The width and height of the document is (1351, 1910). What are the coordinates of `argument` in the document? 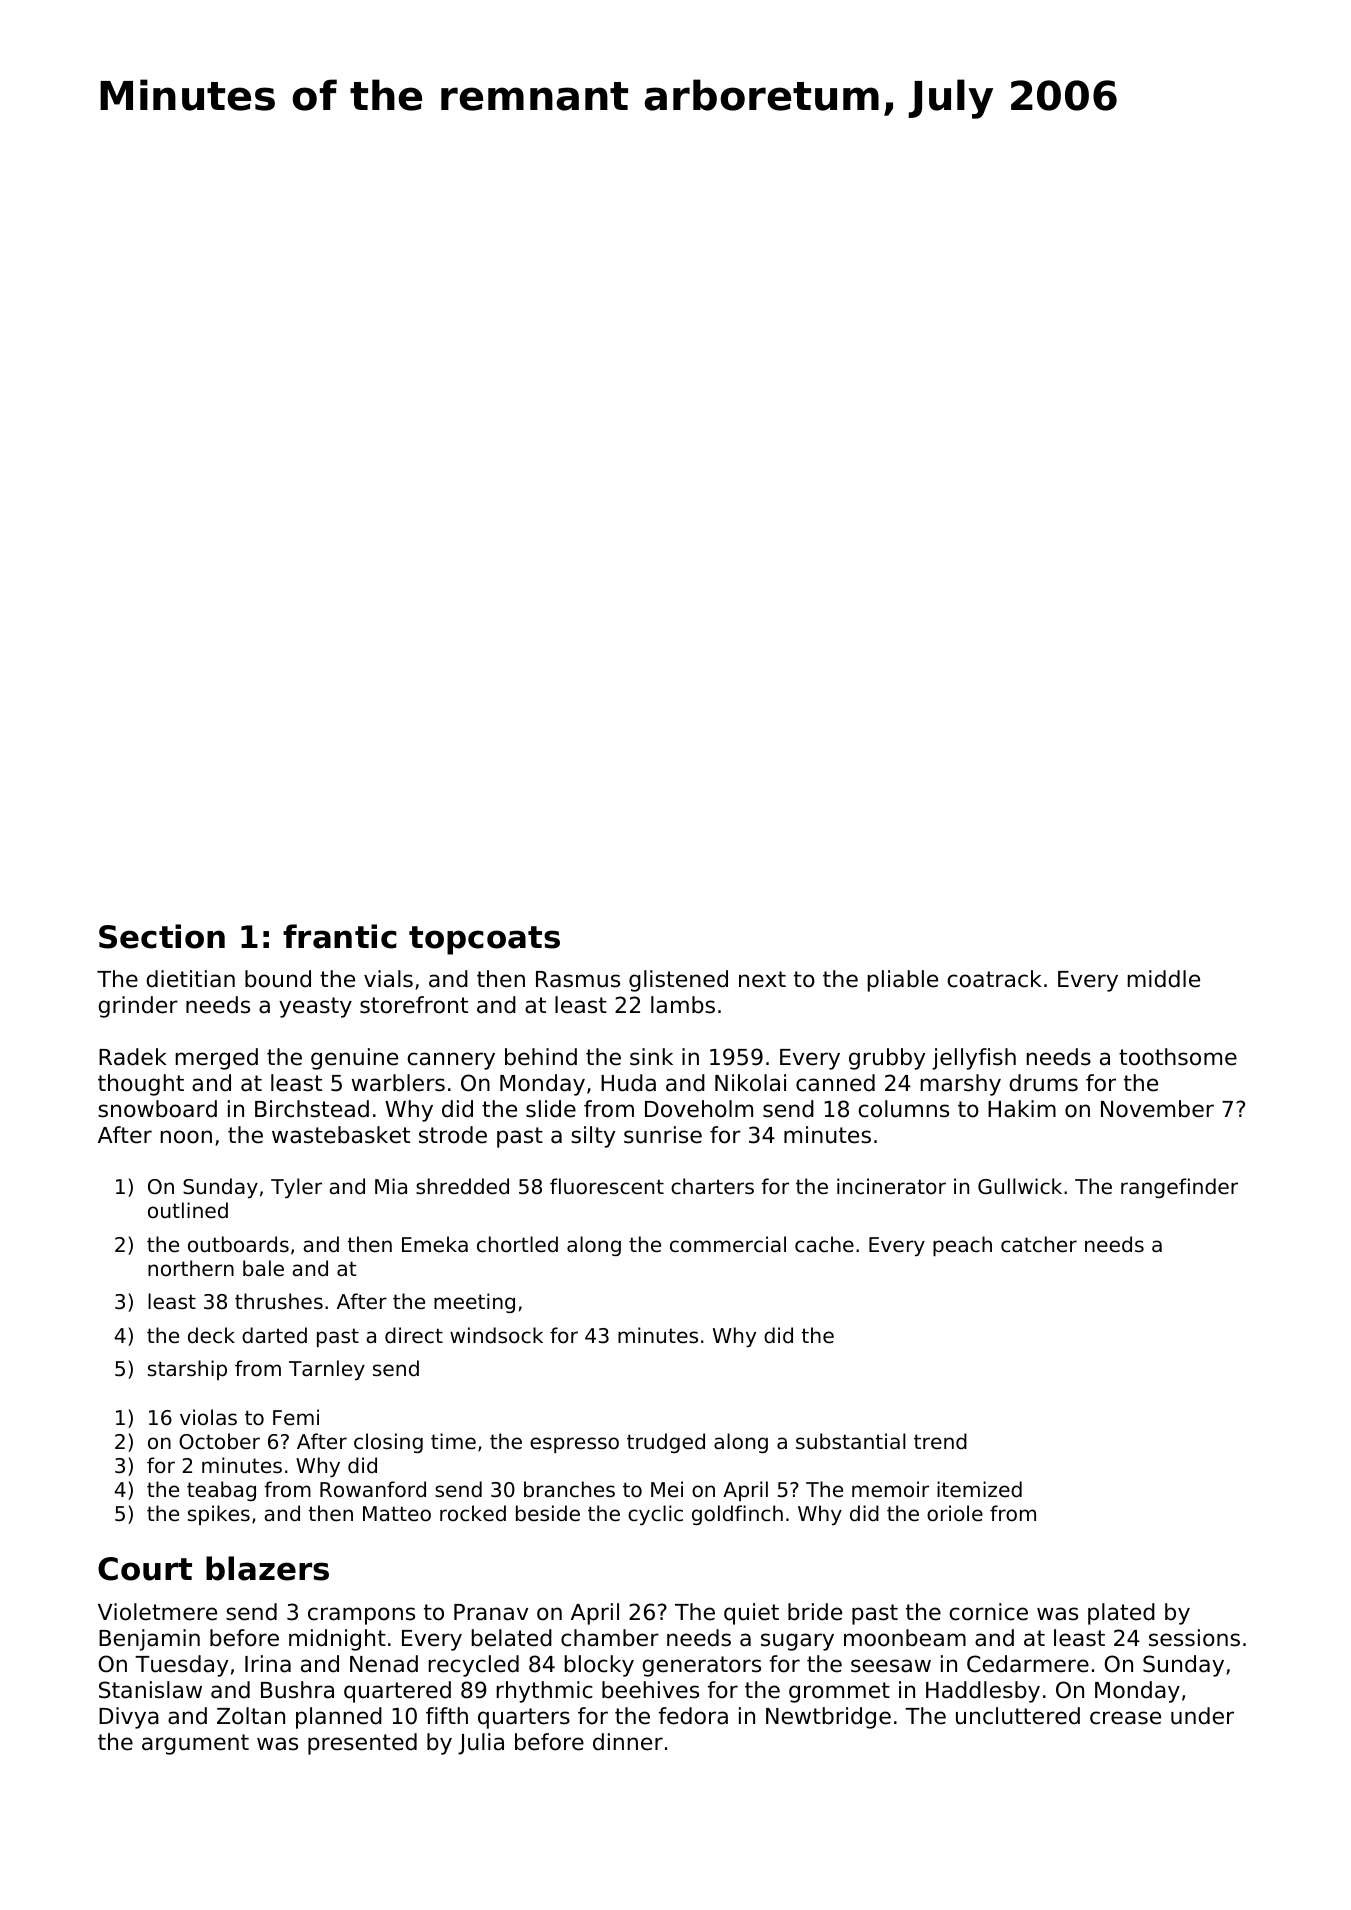 It's located at (195, 1744).
